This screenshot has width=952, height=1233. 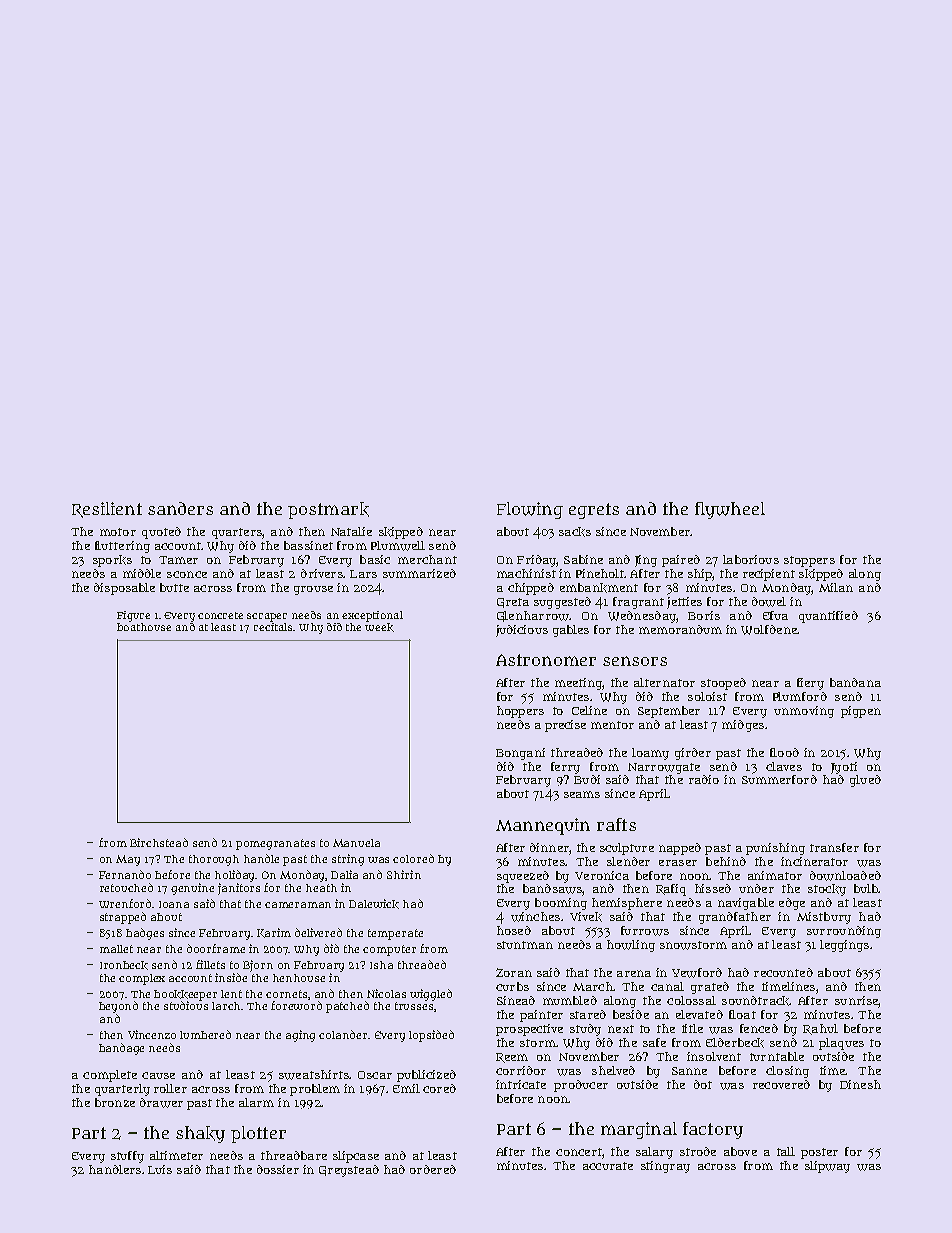 What do you see at coordinates (328, 510) in the screenshot?
I see `postmark` at bounding box center [328, 510].
